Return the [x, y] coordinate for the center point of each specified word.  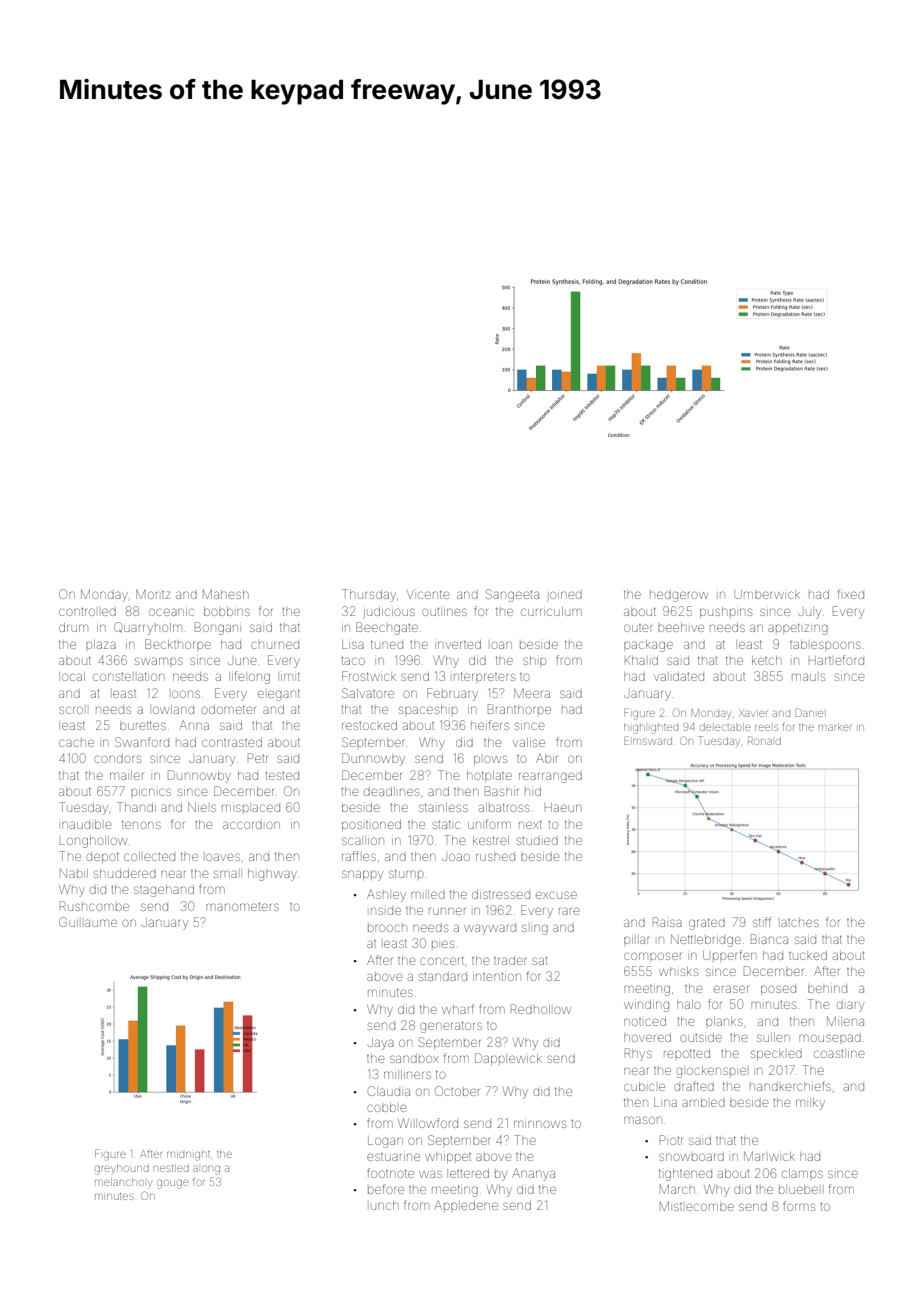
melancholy [123, 1183]
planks [724, 1021]
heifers [490, 725]
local [73, 676]
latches [800, 923]
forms [799, 1206]
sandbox [414, 1059]
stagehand [164, 891]
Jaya [381, 1044]
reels [766, 728]
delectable [725, 727]
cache [76, 743]
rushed [495, 857]
